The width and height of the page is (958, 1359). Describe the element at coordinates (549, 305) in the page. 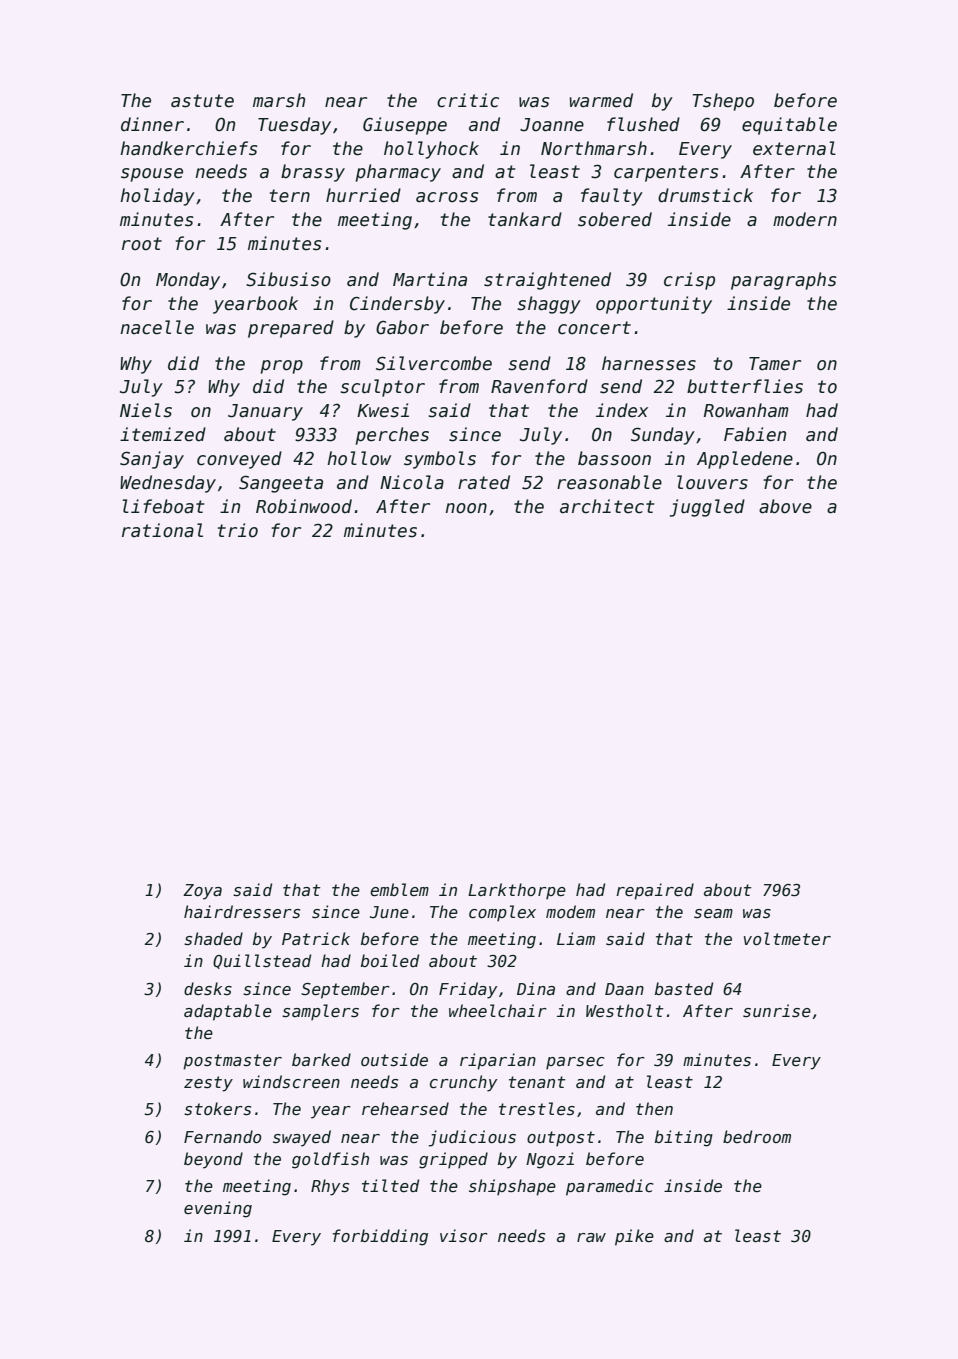

I see `shaggy` at that location.
